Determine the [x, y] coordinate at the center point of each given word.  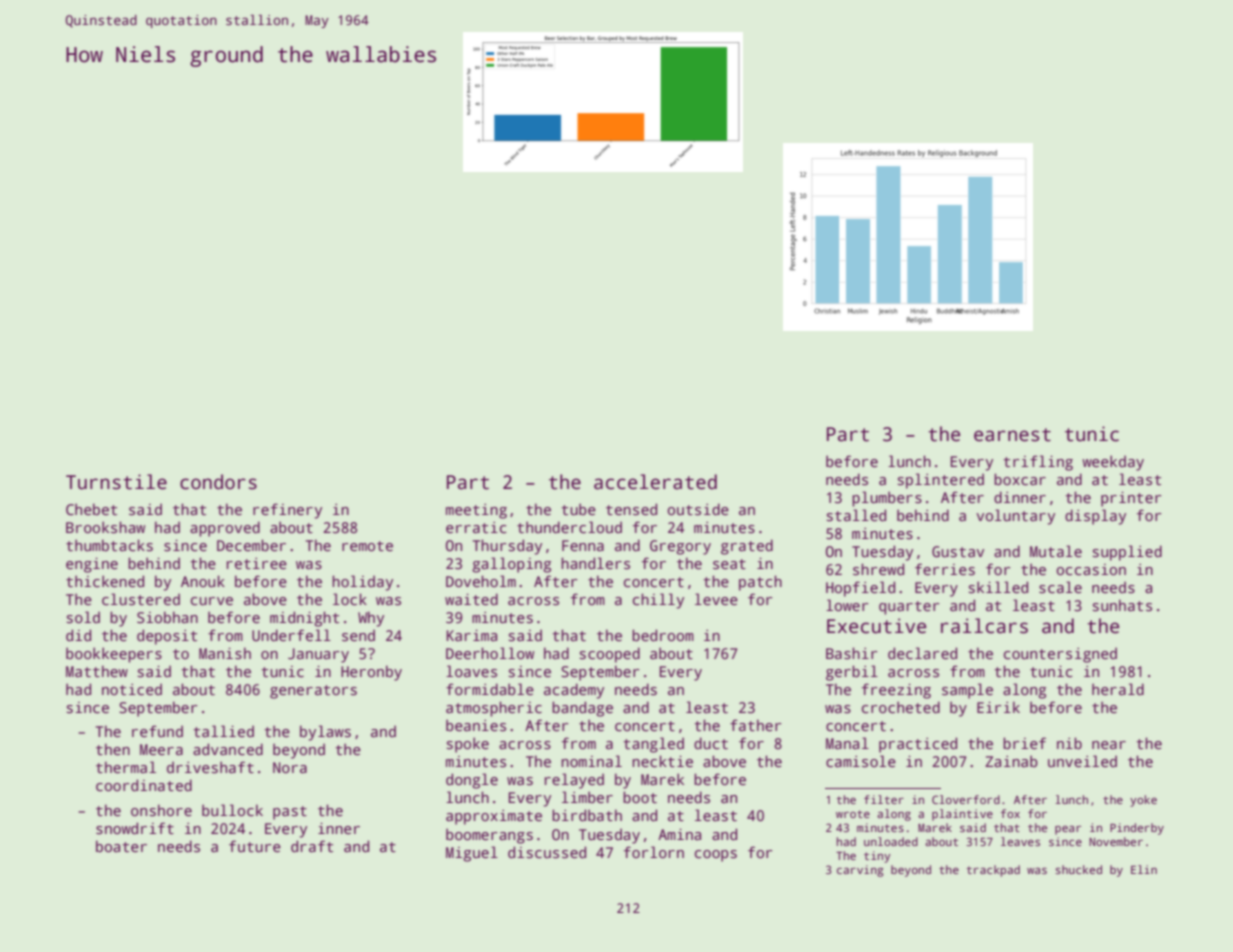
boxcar [1020, 479]
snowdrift [135, 828]
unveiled [1082, 761]
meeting [476, 511]
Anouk [203, 581]
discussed [547, 852]
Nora [290, 767]
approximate [494, 817]
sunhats [1122, 605]
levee [716, 599]
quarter [909, 608]
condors [218, 482]
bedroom [663, 635]
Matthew [97, 671]
